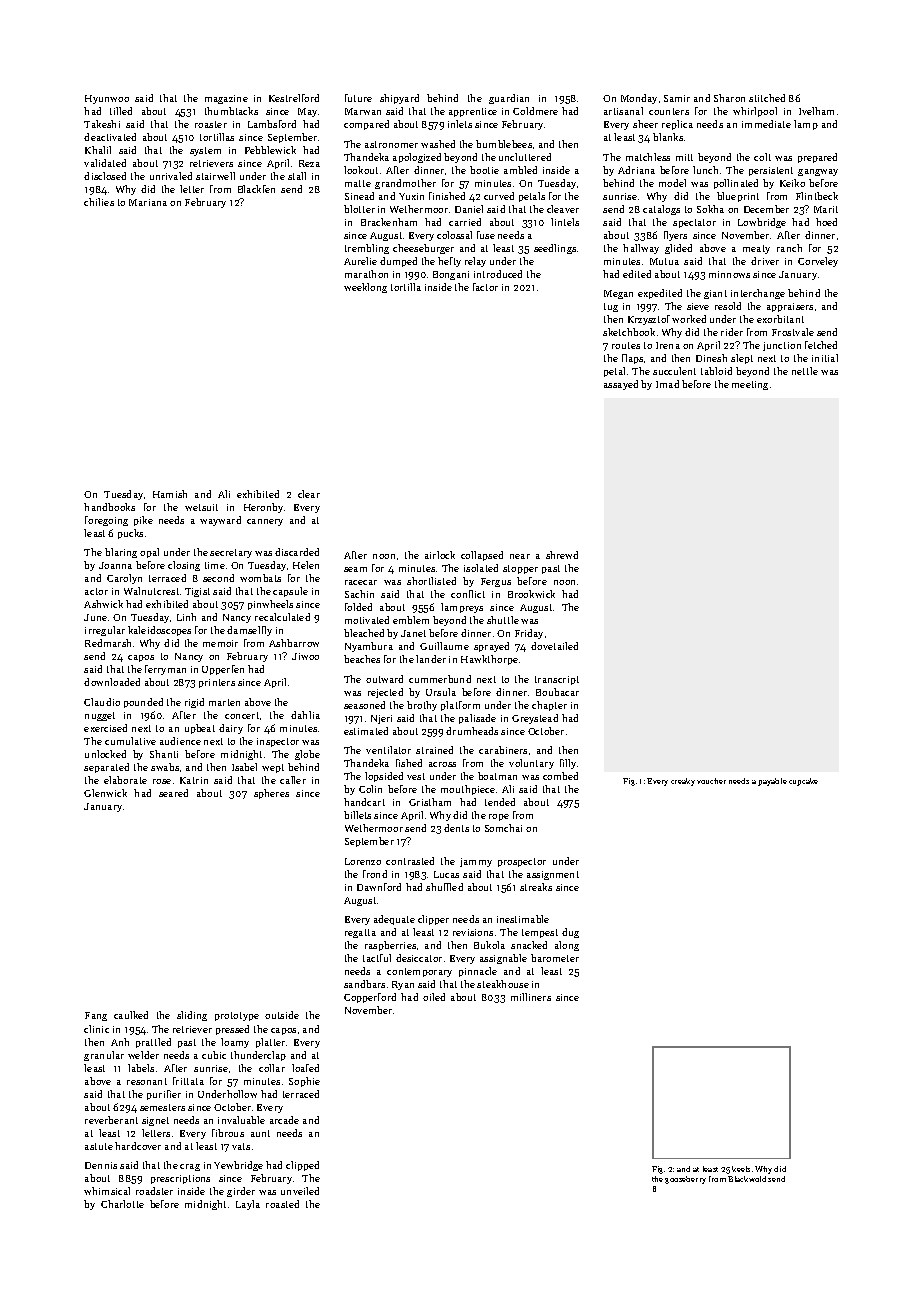  I want to click on bleached, so click(364, 633).
